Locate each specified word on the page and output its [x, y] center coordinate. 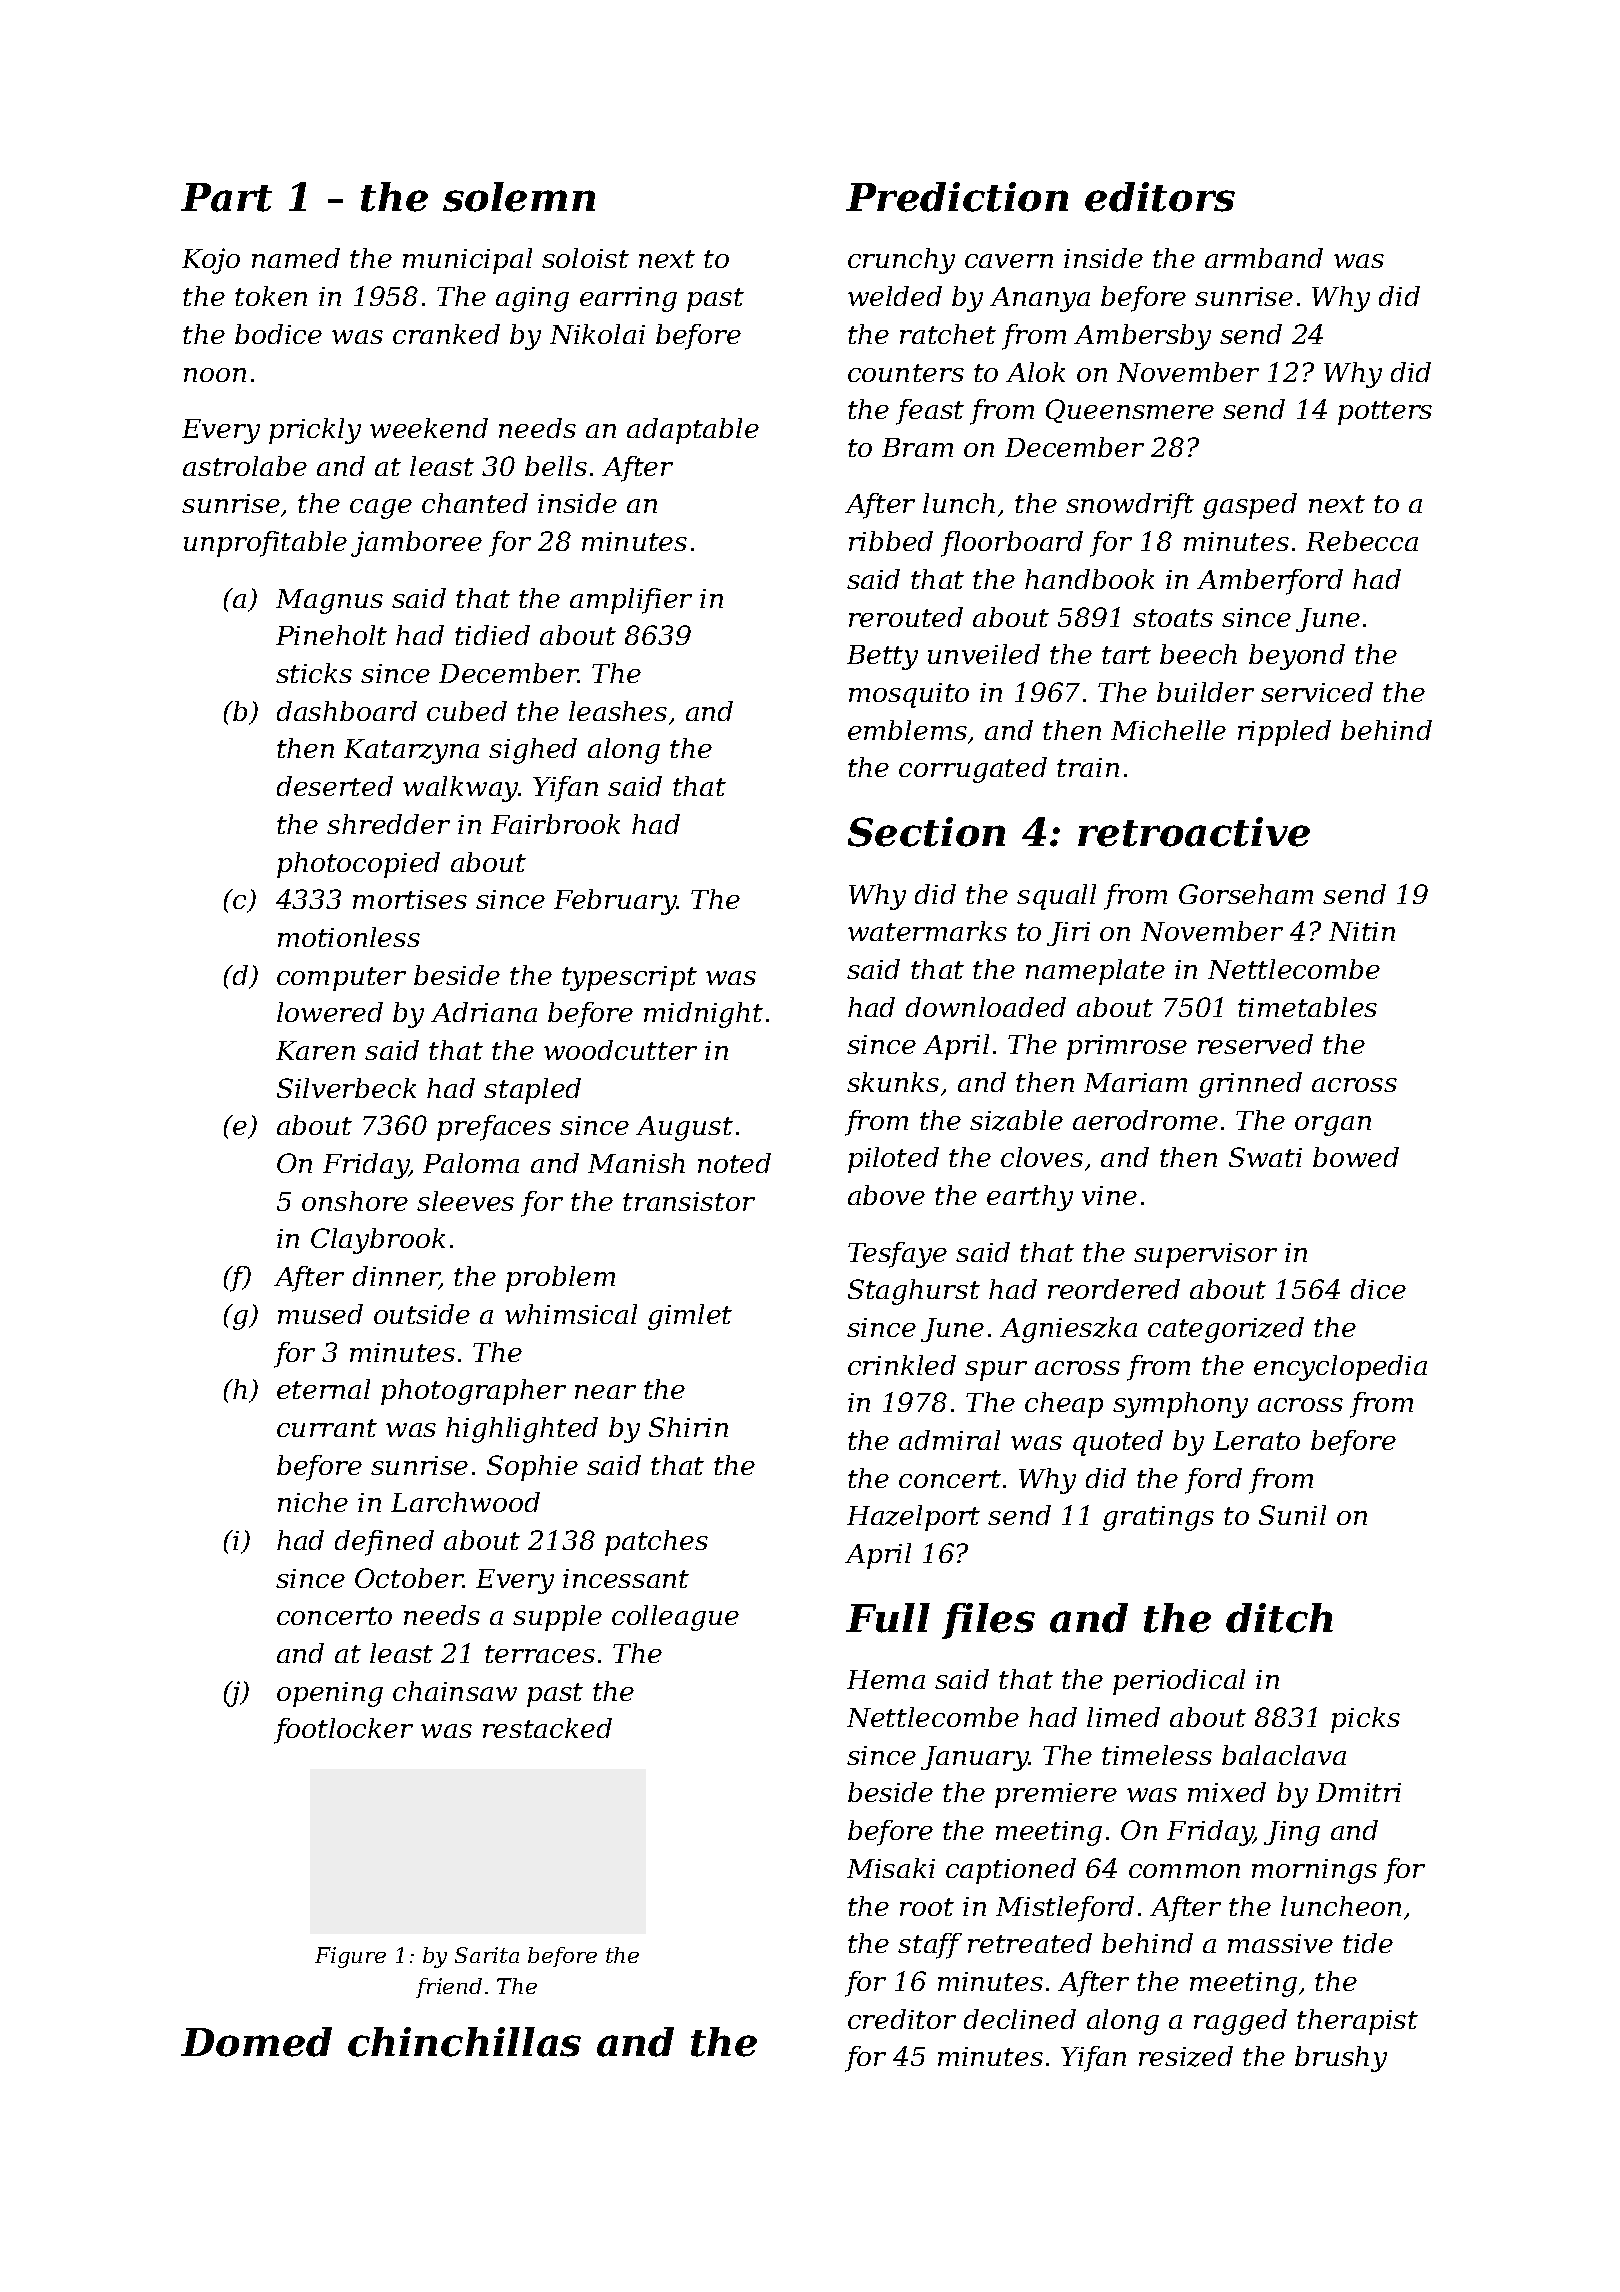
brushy [1341, 2059]
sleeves [465, 1201]
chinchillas [464, 2042]
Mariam [1135, 1082]
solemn [519, 197]
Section [926, 832]
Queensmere [1130, 411]
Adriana [484, 1012]
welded [895, 296]
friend [449, 1988]
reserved [1255, 1044]
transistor [689, 1201]
